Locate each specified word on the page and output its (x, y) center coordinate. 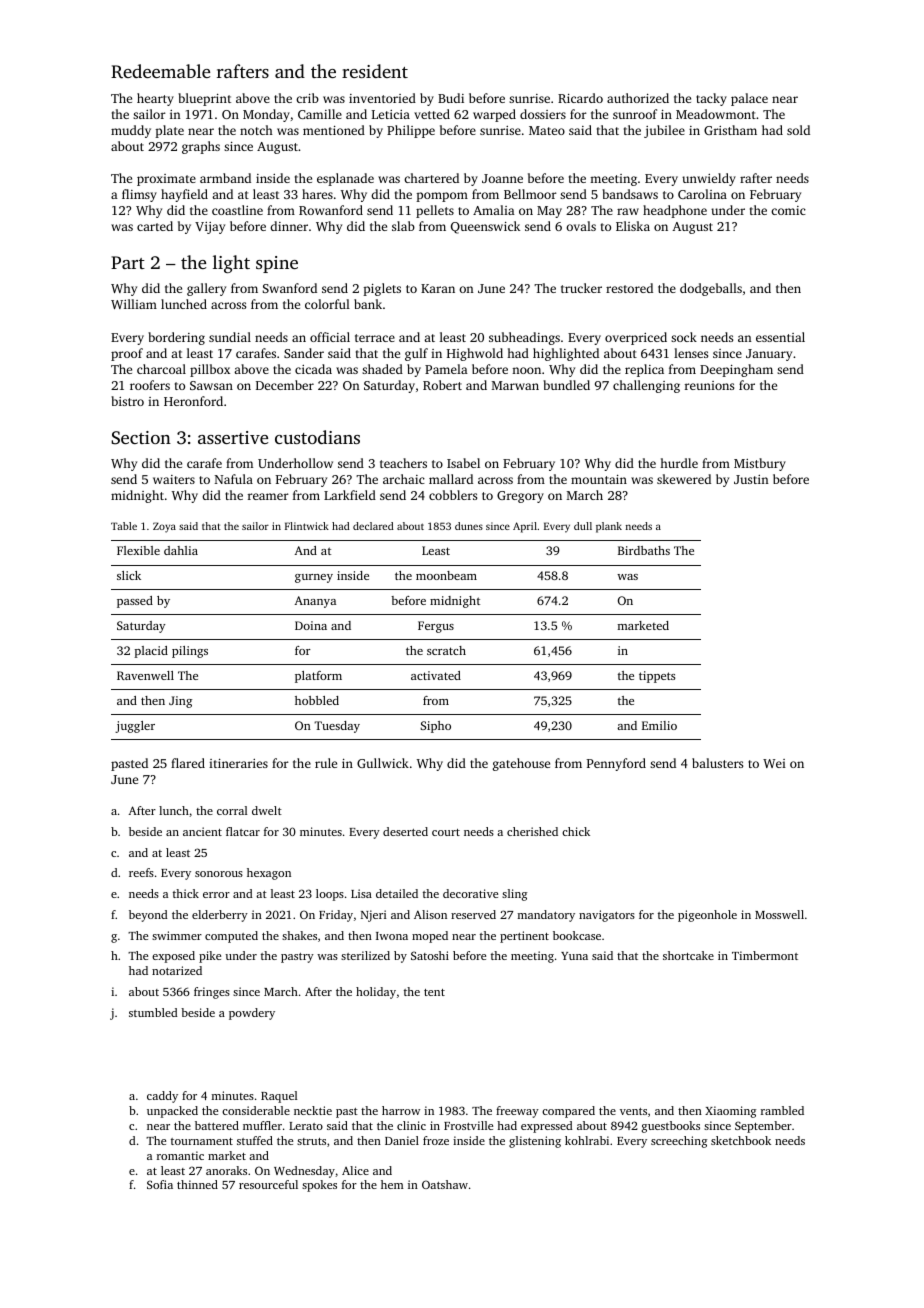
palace (749, 99)
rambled (782, 1110)
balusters (717, 763)
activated (436, 675)
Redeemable (160, 71)
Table (124, 526)
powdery (252, 1014)
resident (375, 71)
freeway (517, 1112)
